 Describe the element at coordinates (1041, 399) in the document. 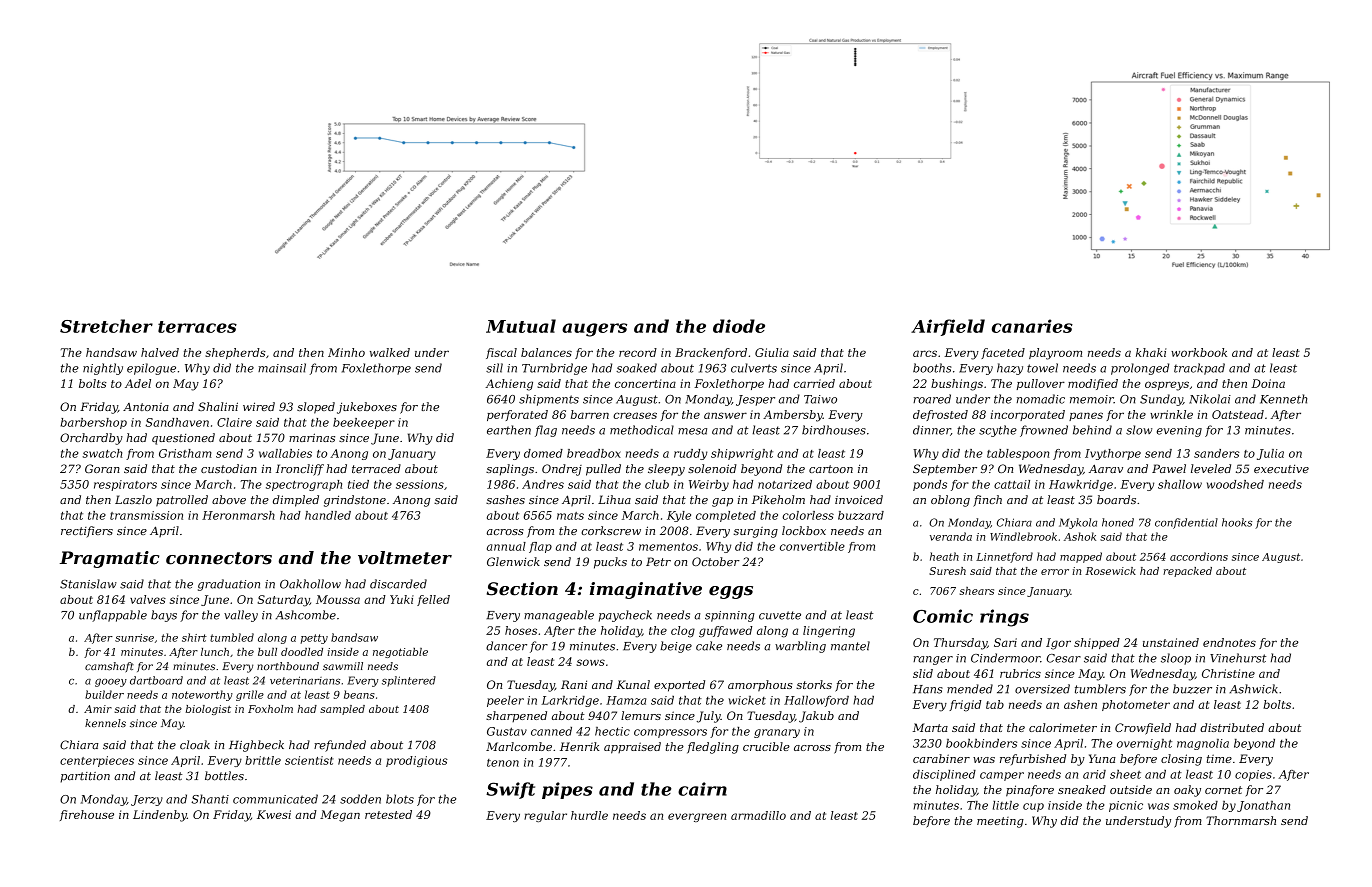

I see `nomadic` at that location.
